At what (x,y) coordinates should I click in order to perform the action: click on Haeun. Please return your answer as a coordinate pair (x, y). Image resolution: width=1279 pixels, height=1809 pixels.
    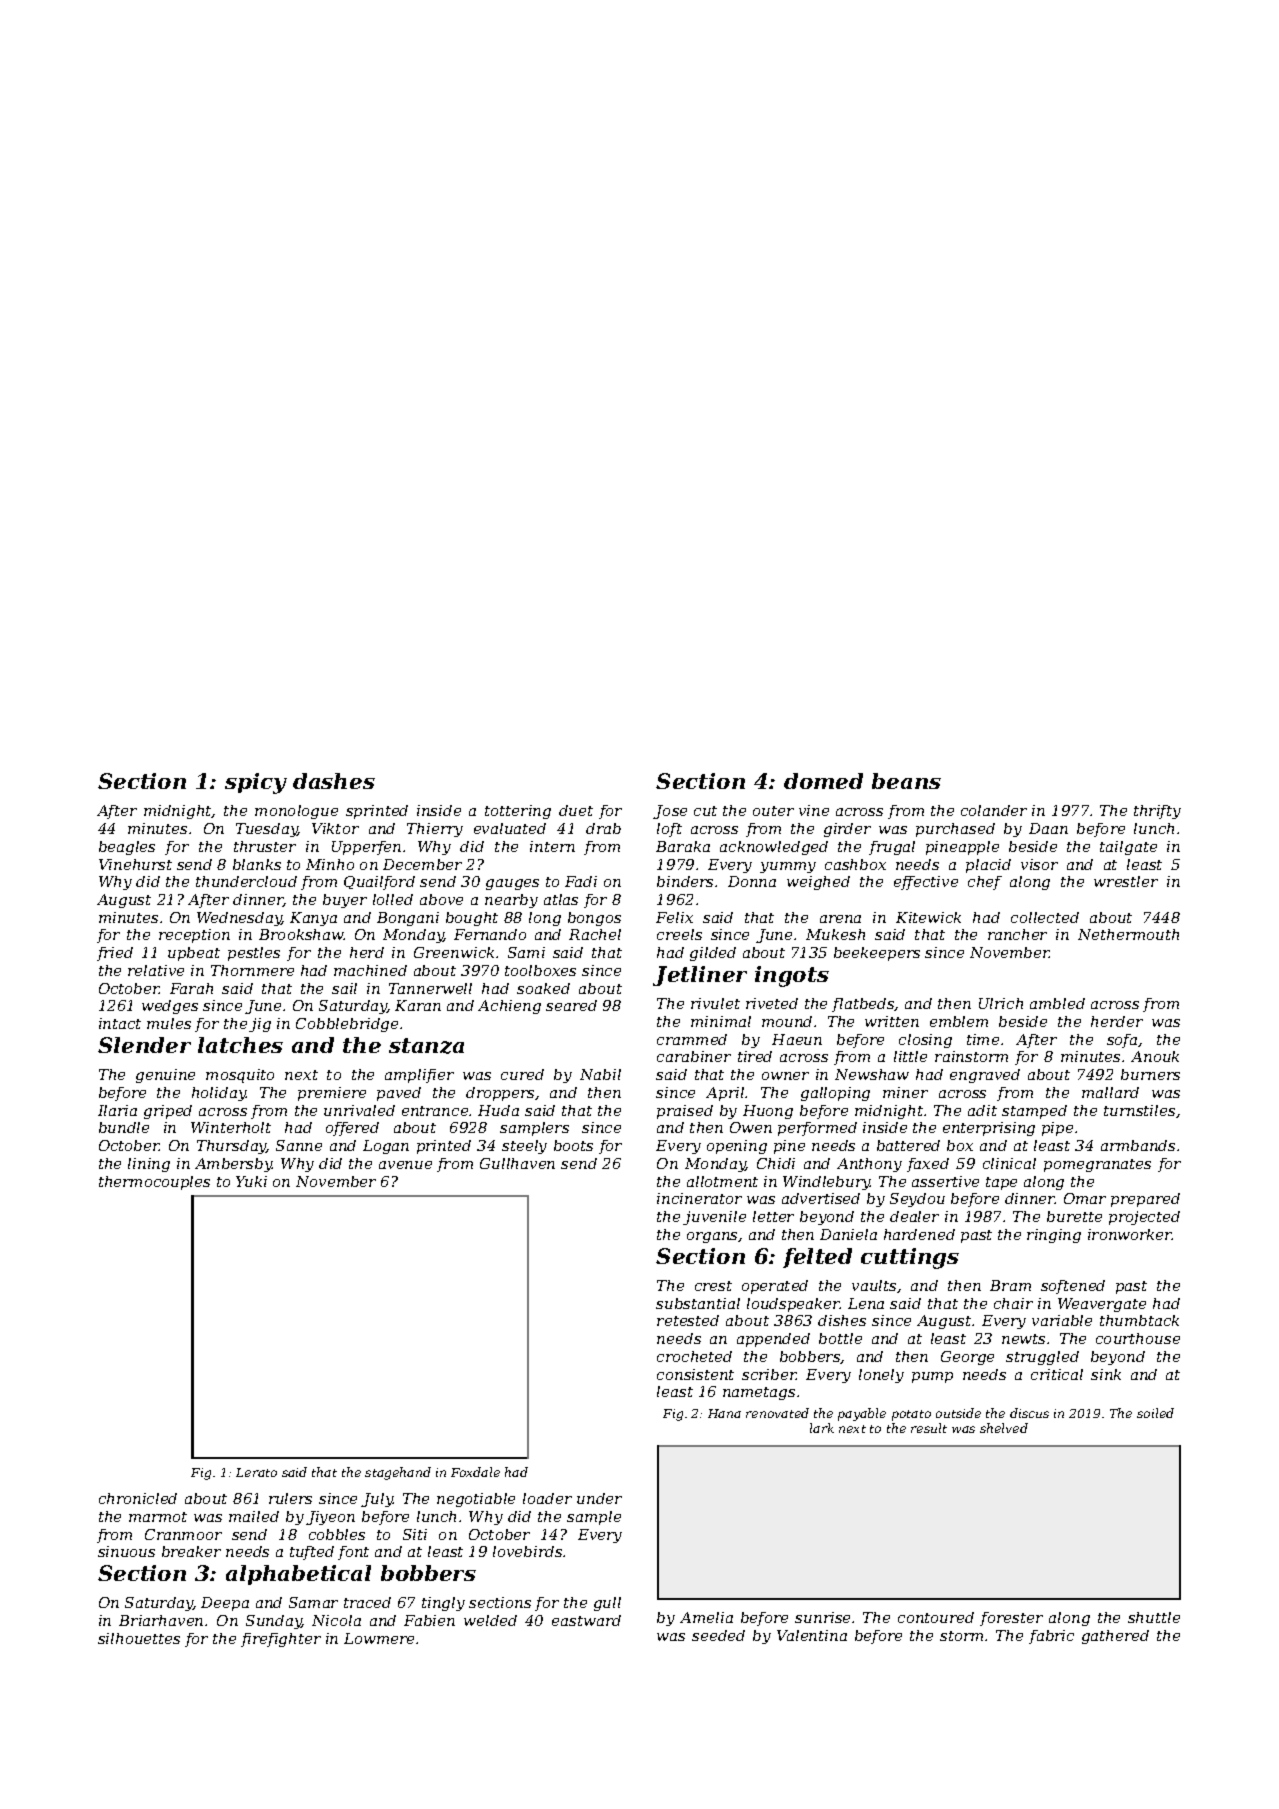
    Looking at the image, I should click on (797, 1039).
